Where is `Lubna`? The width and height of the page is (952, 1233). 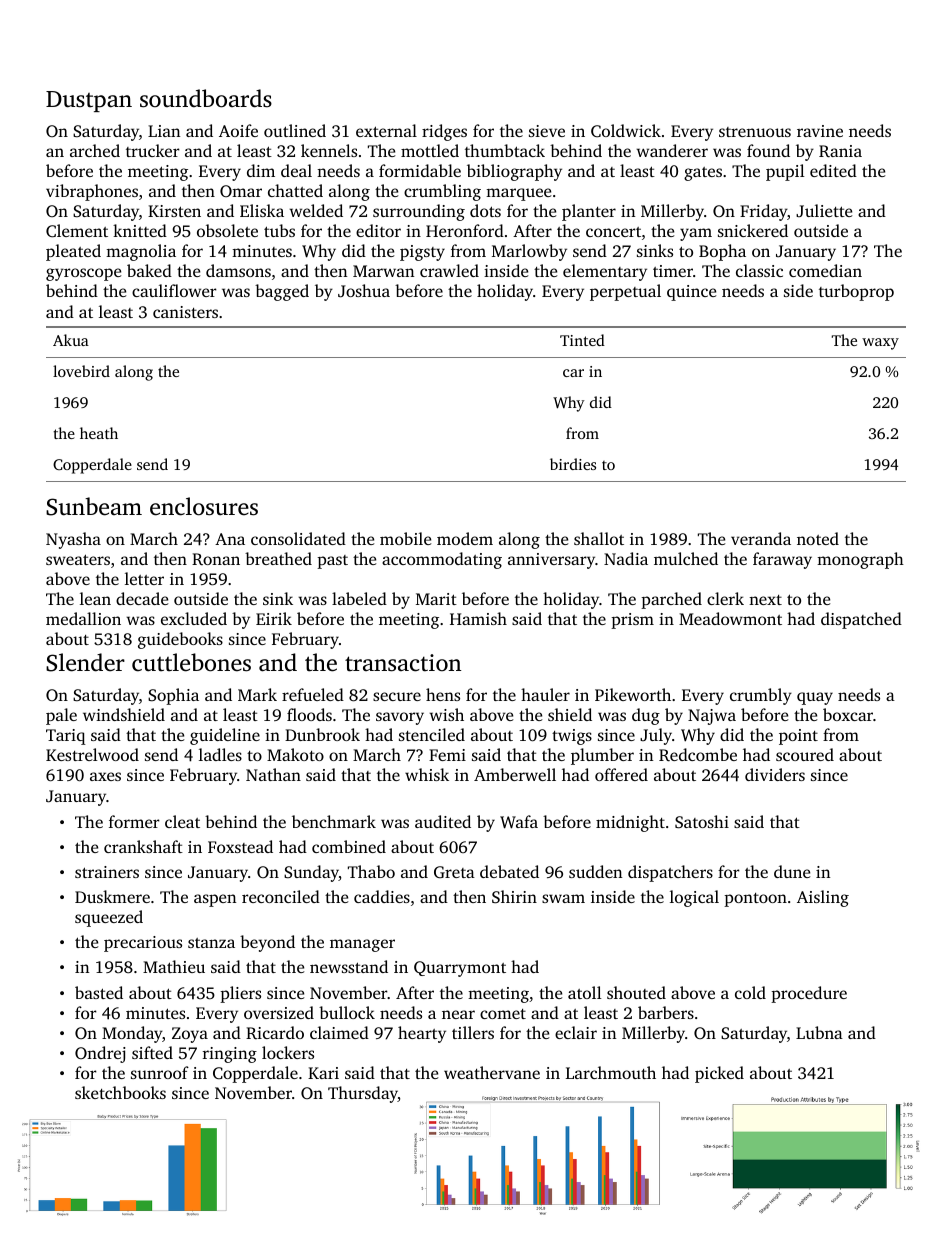 Lubna is located at coordinates (819, 1032).
